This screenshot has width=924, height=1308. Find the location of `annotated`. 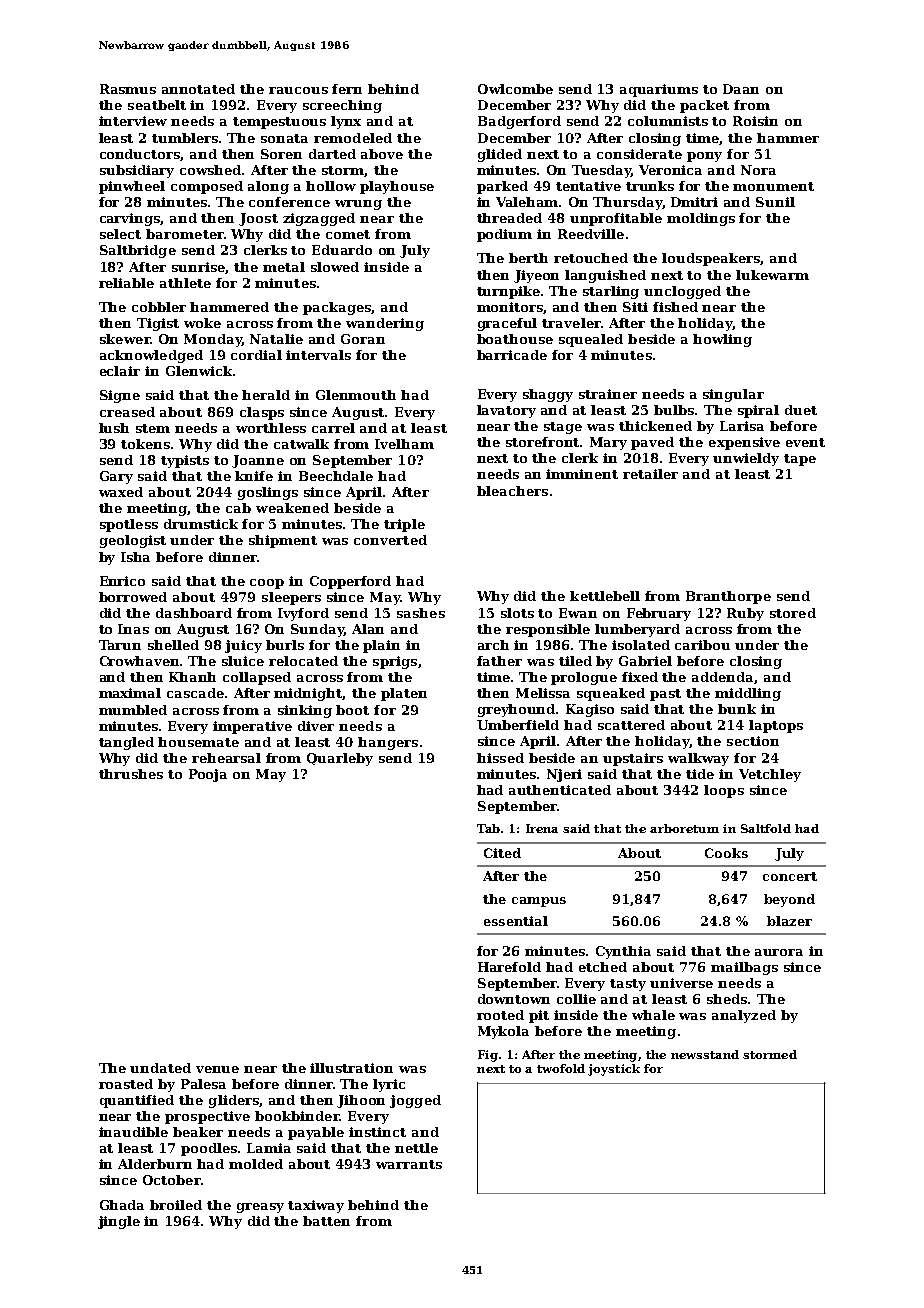

annotated is located at coordinates (198, 89).
